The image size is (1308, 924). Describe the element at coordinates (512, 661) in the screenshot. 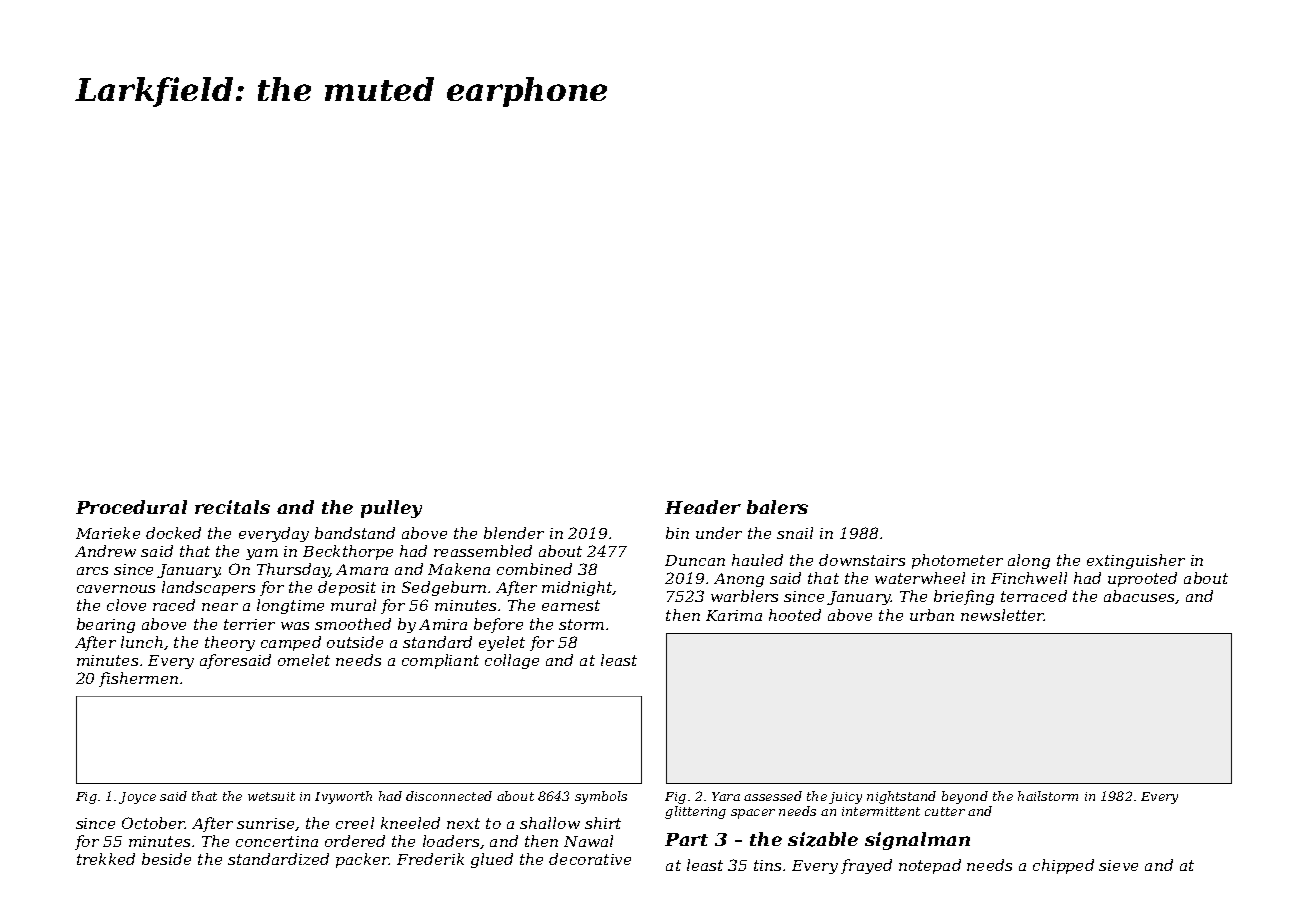

I see `collage` at that location.
